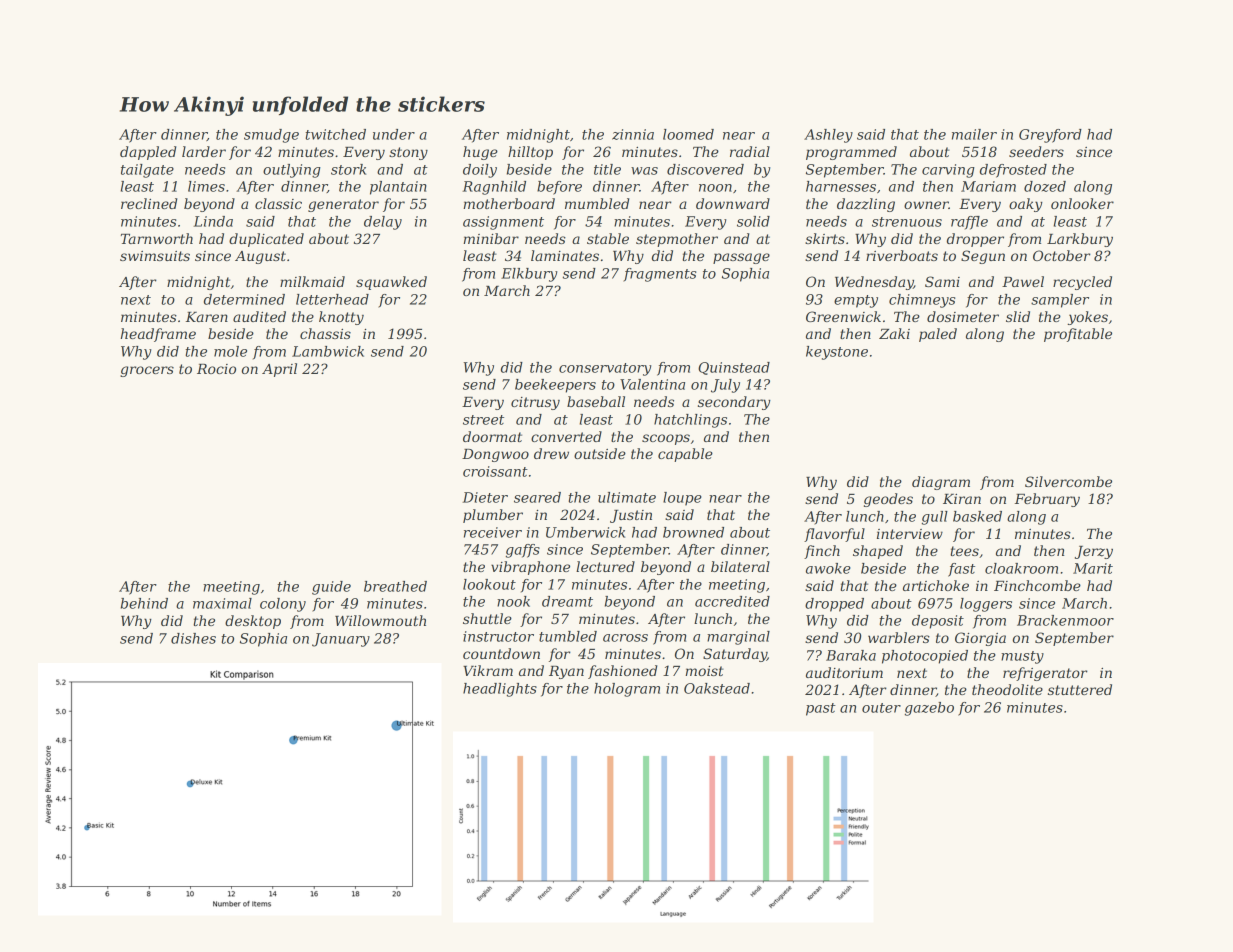 Image resolution: width=1233 pixels, height=952 pixels. Describe the element at coordinates (331, 588) in the screenshot. I see `guide` at that location.
